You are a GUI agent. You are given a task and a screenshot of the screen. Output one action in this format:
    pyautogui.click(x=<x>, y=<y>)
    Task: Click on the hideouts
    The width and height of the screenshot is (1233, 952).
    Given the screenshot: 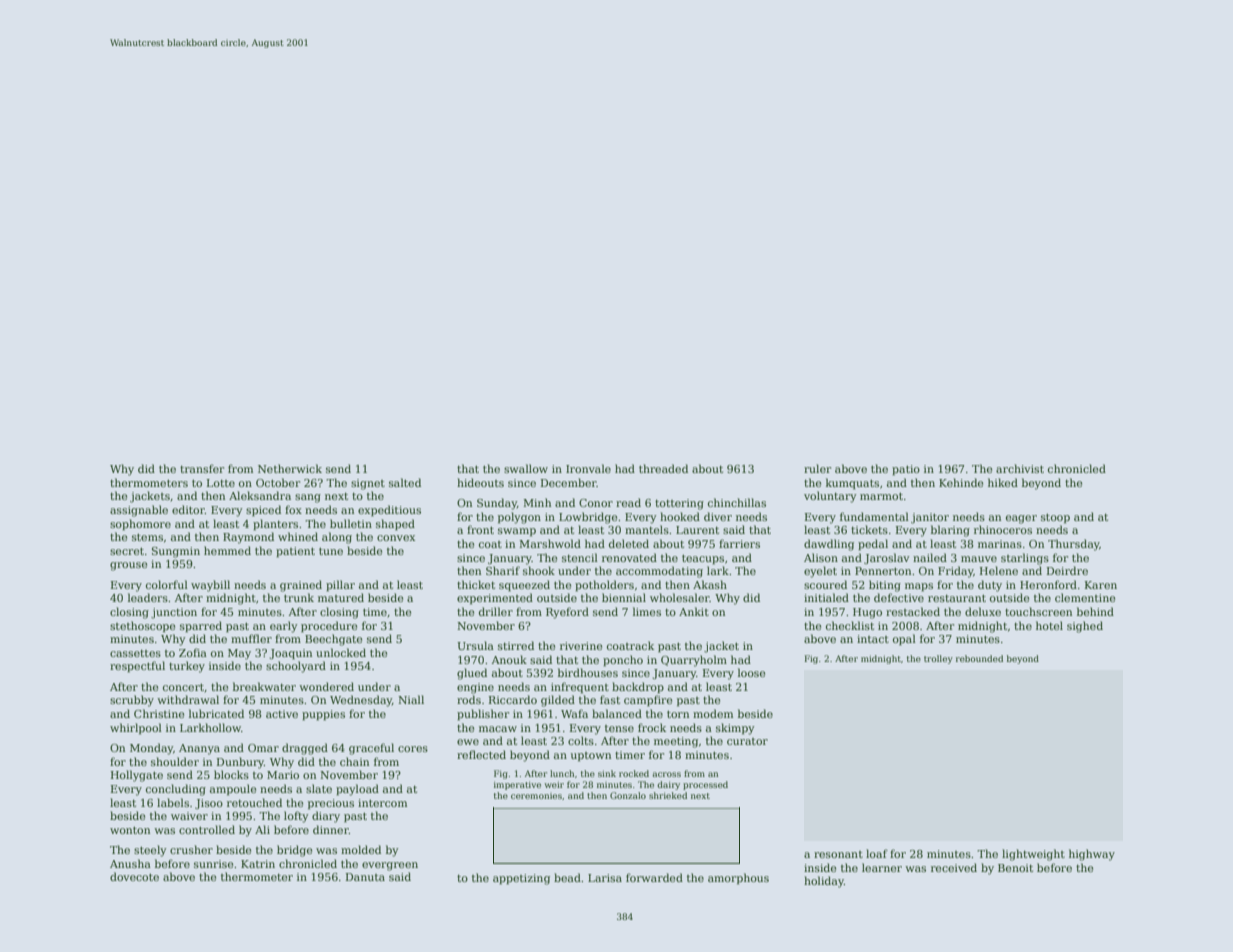 What is the action you would take?
    pyautogui.click(x=480, y=482)
